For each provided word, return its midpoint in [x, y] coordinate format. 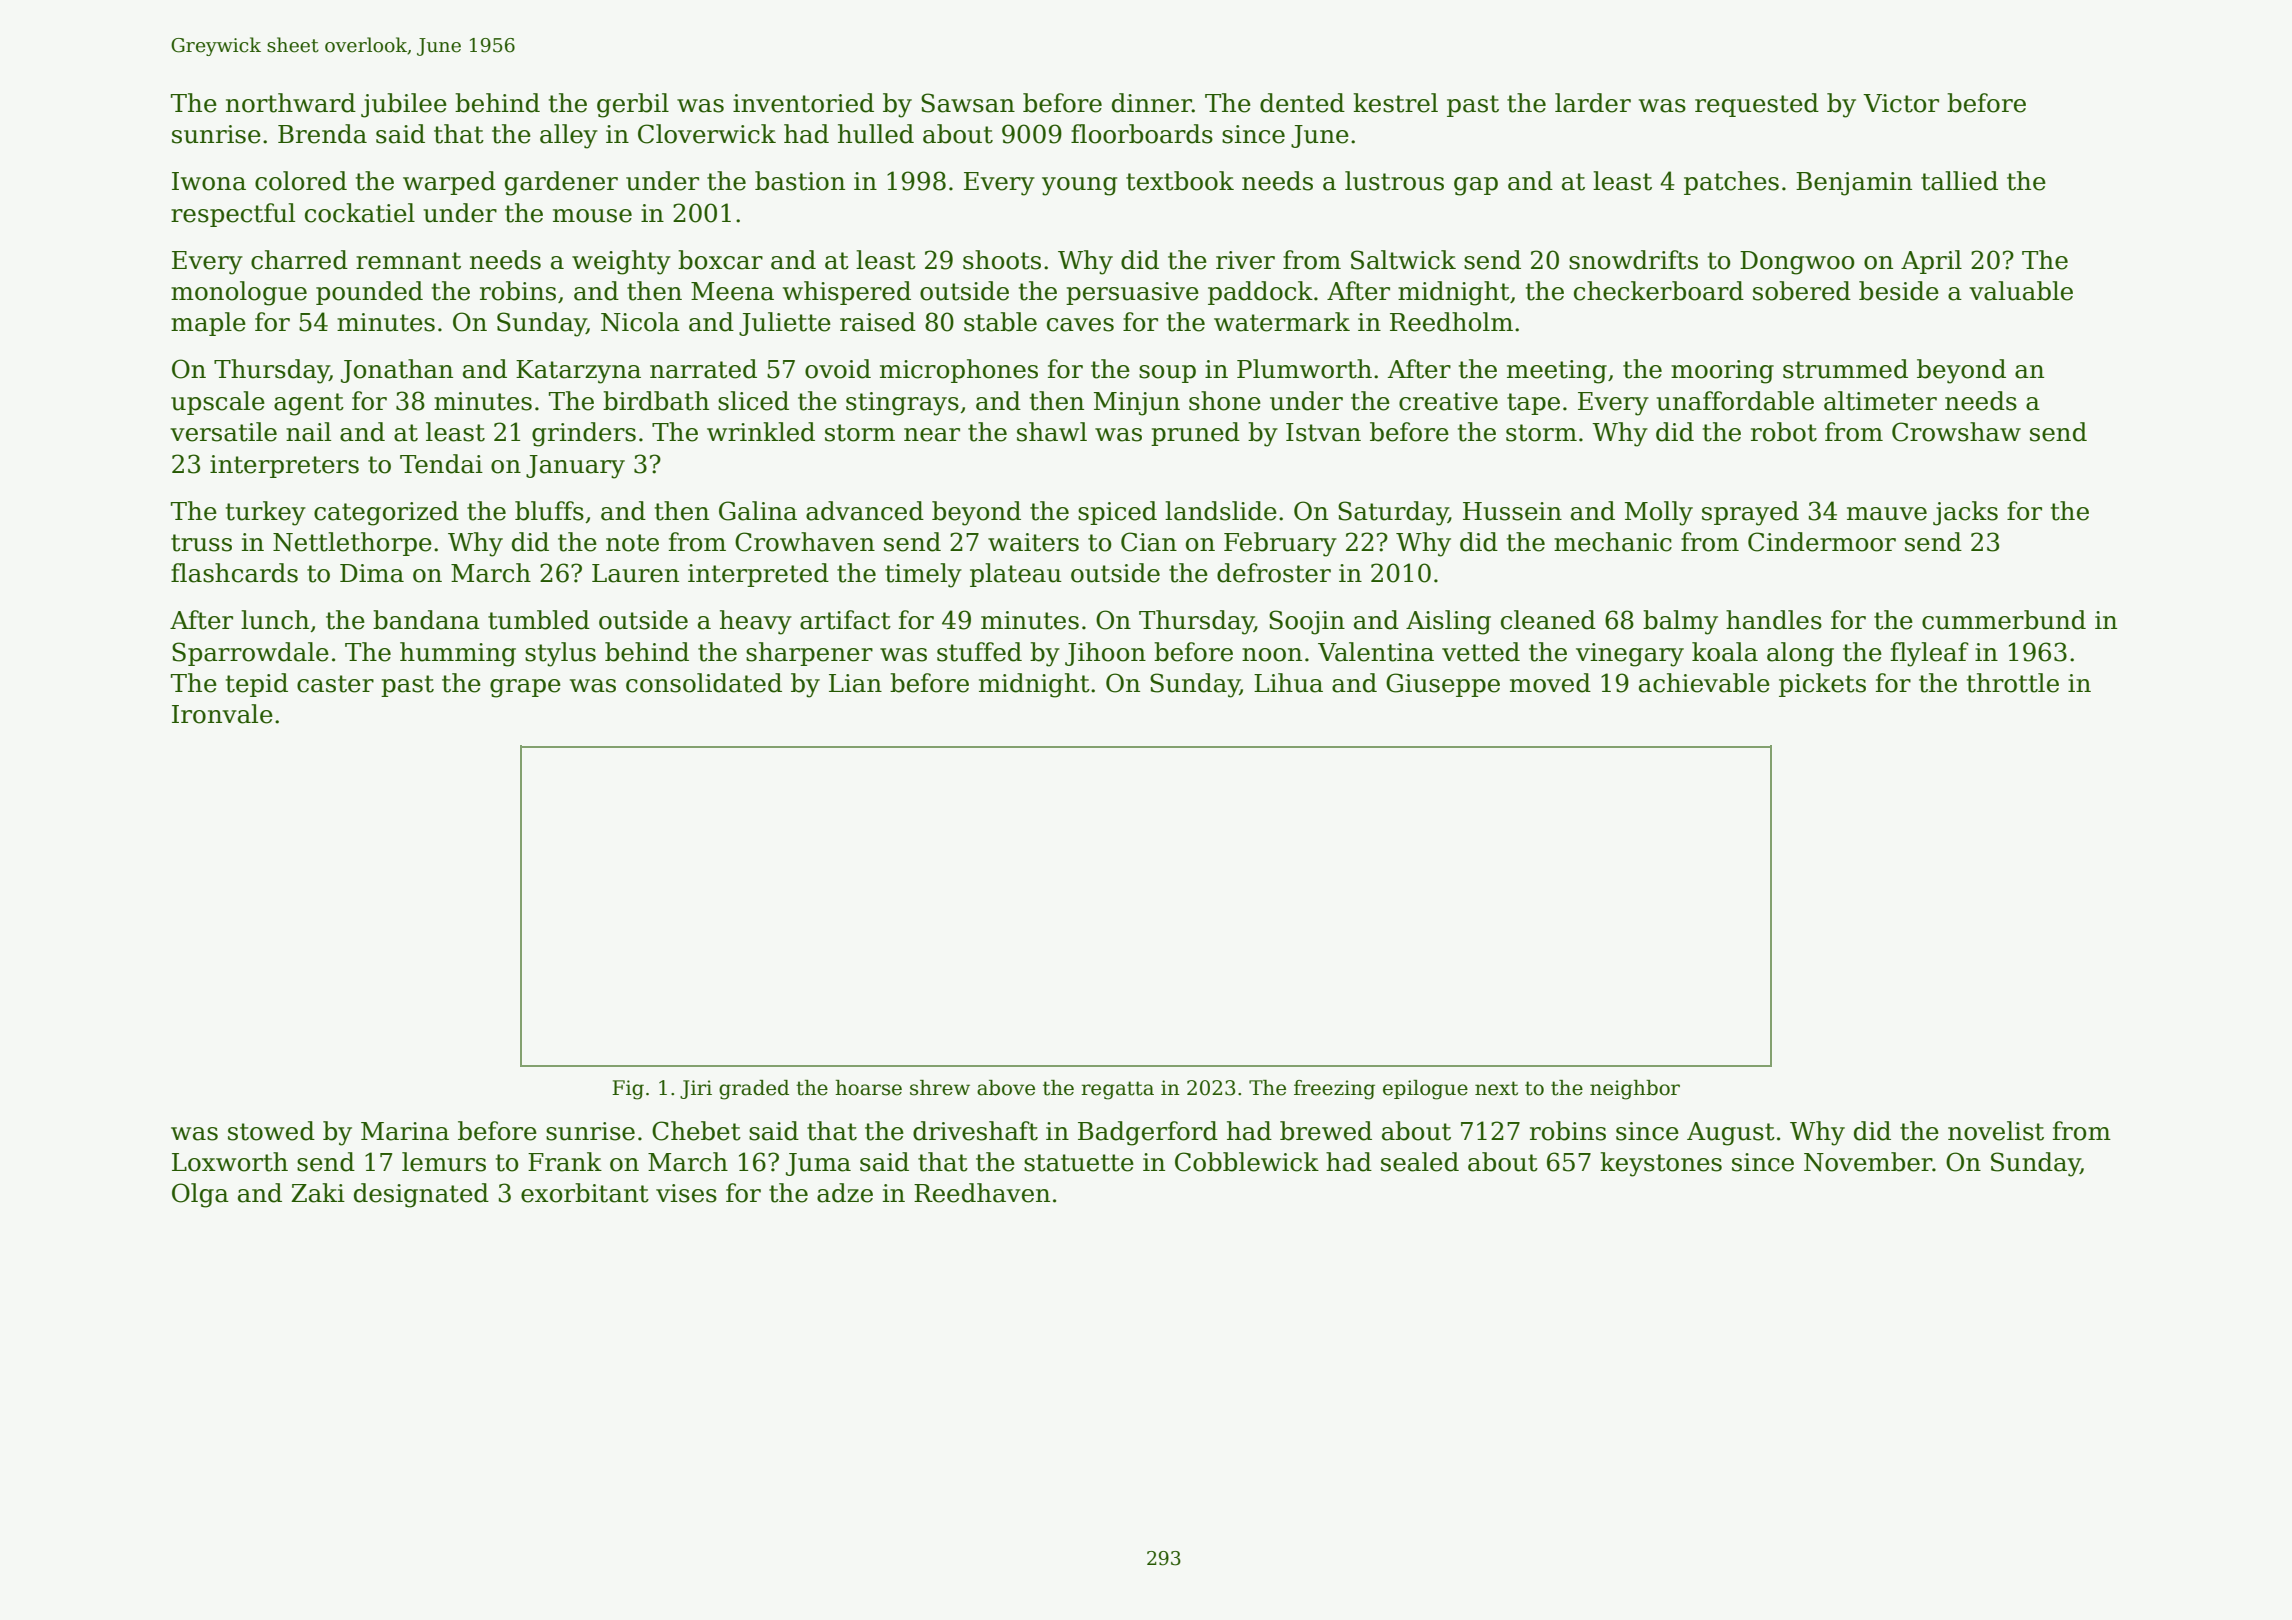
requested [1757, 105]
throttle [2013, 683]
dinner [1152, 103]
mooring [1722, 372]
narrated [703, 369]
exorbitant [585, 1193]
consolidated [704, 683]
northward [291, 103]
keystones [1661, 1164]
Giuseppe [1443, 685]
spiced [1117, 513]
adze [845, 1193]
